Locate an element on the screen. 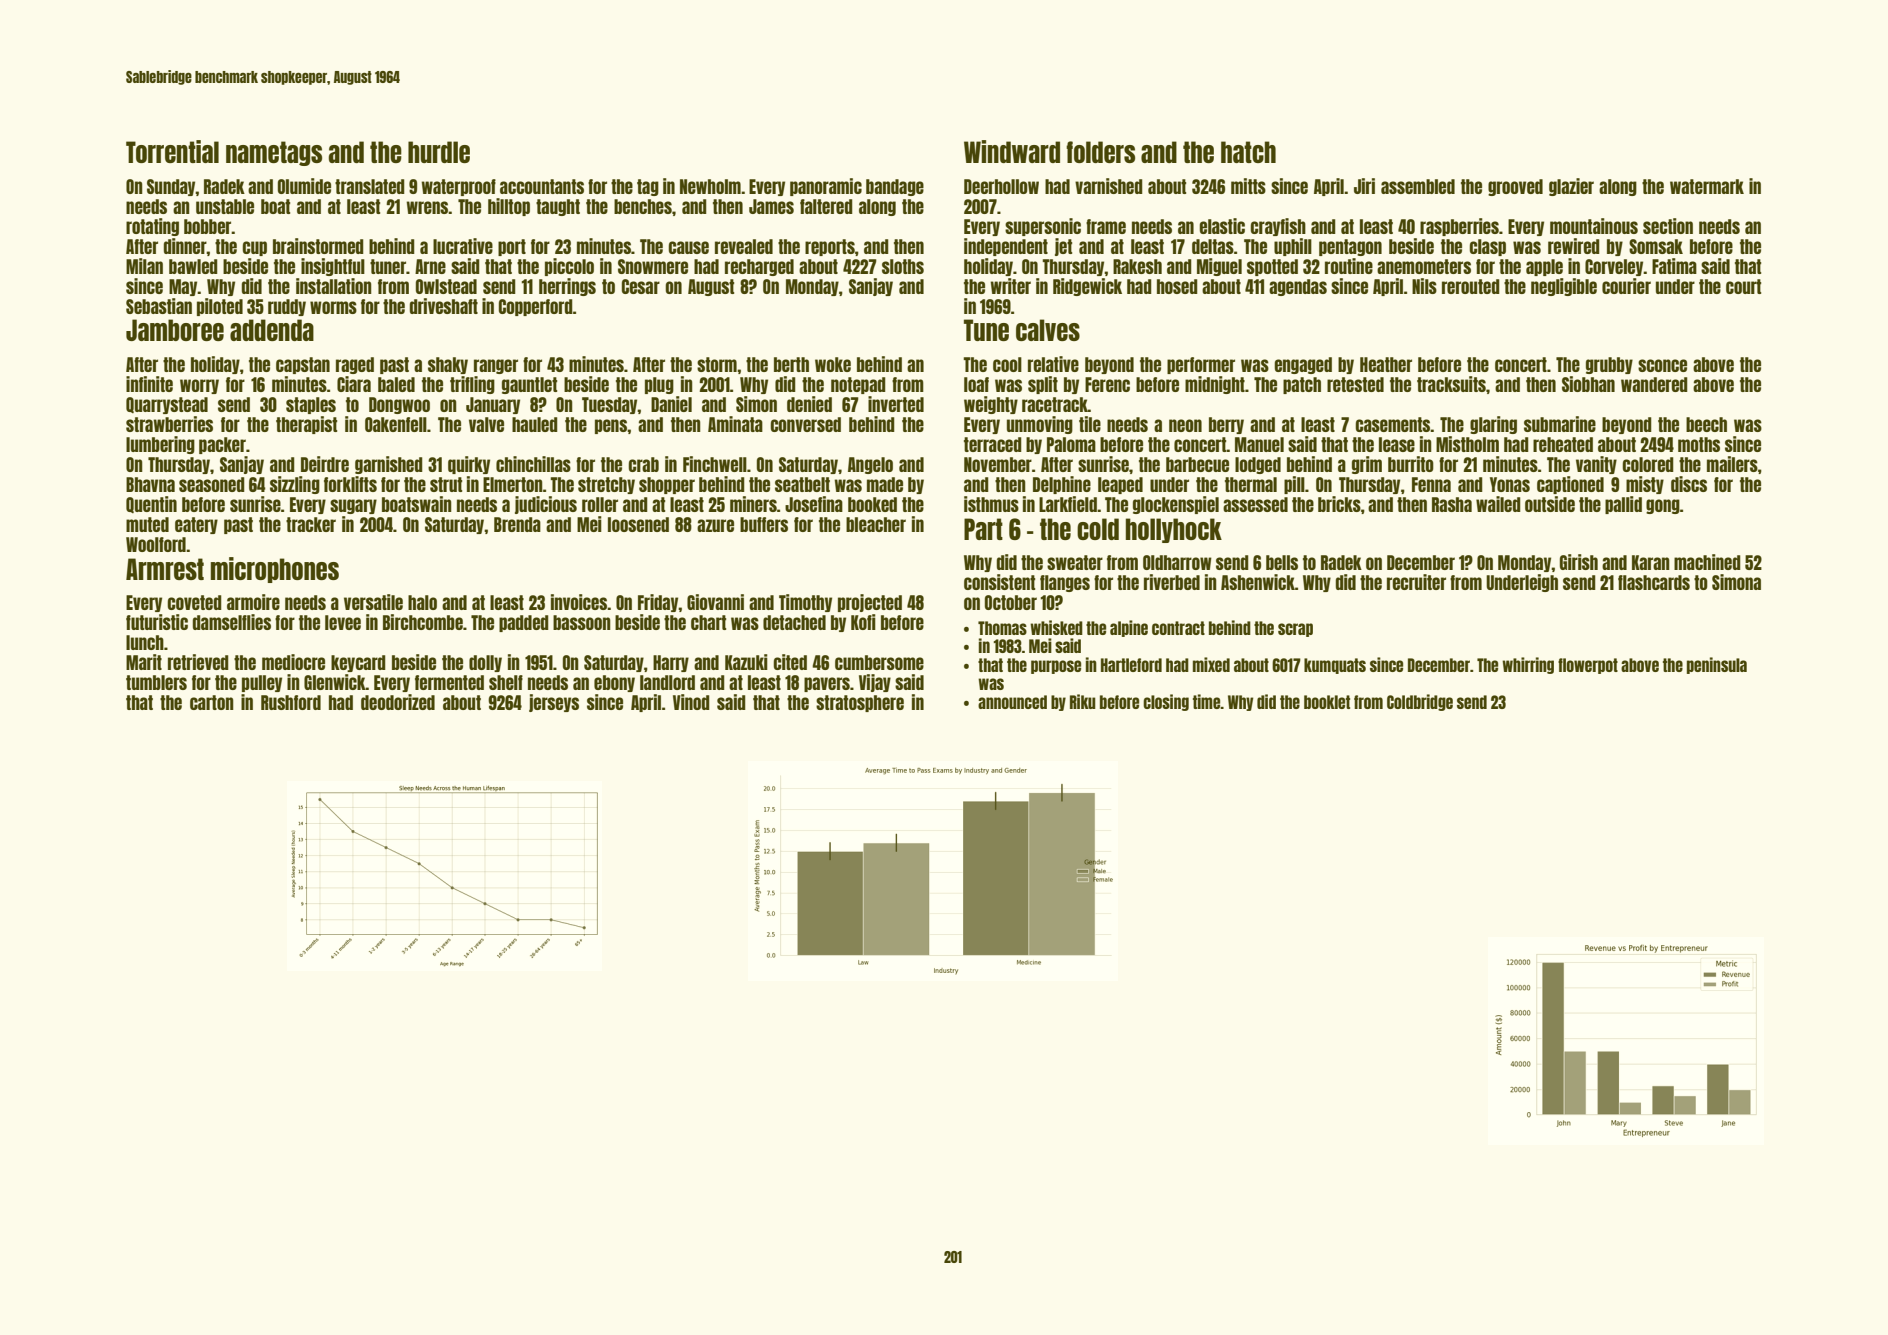 This screenshot has height=1335, width=1888. buffers is located at coordinates (764, 524).
